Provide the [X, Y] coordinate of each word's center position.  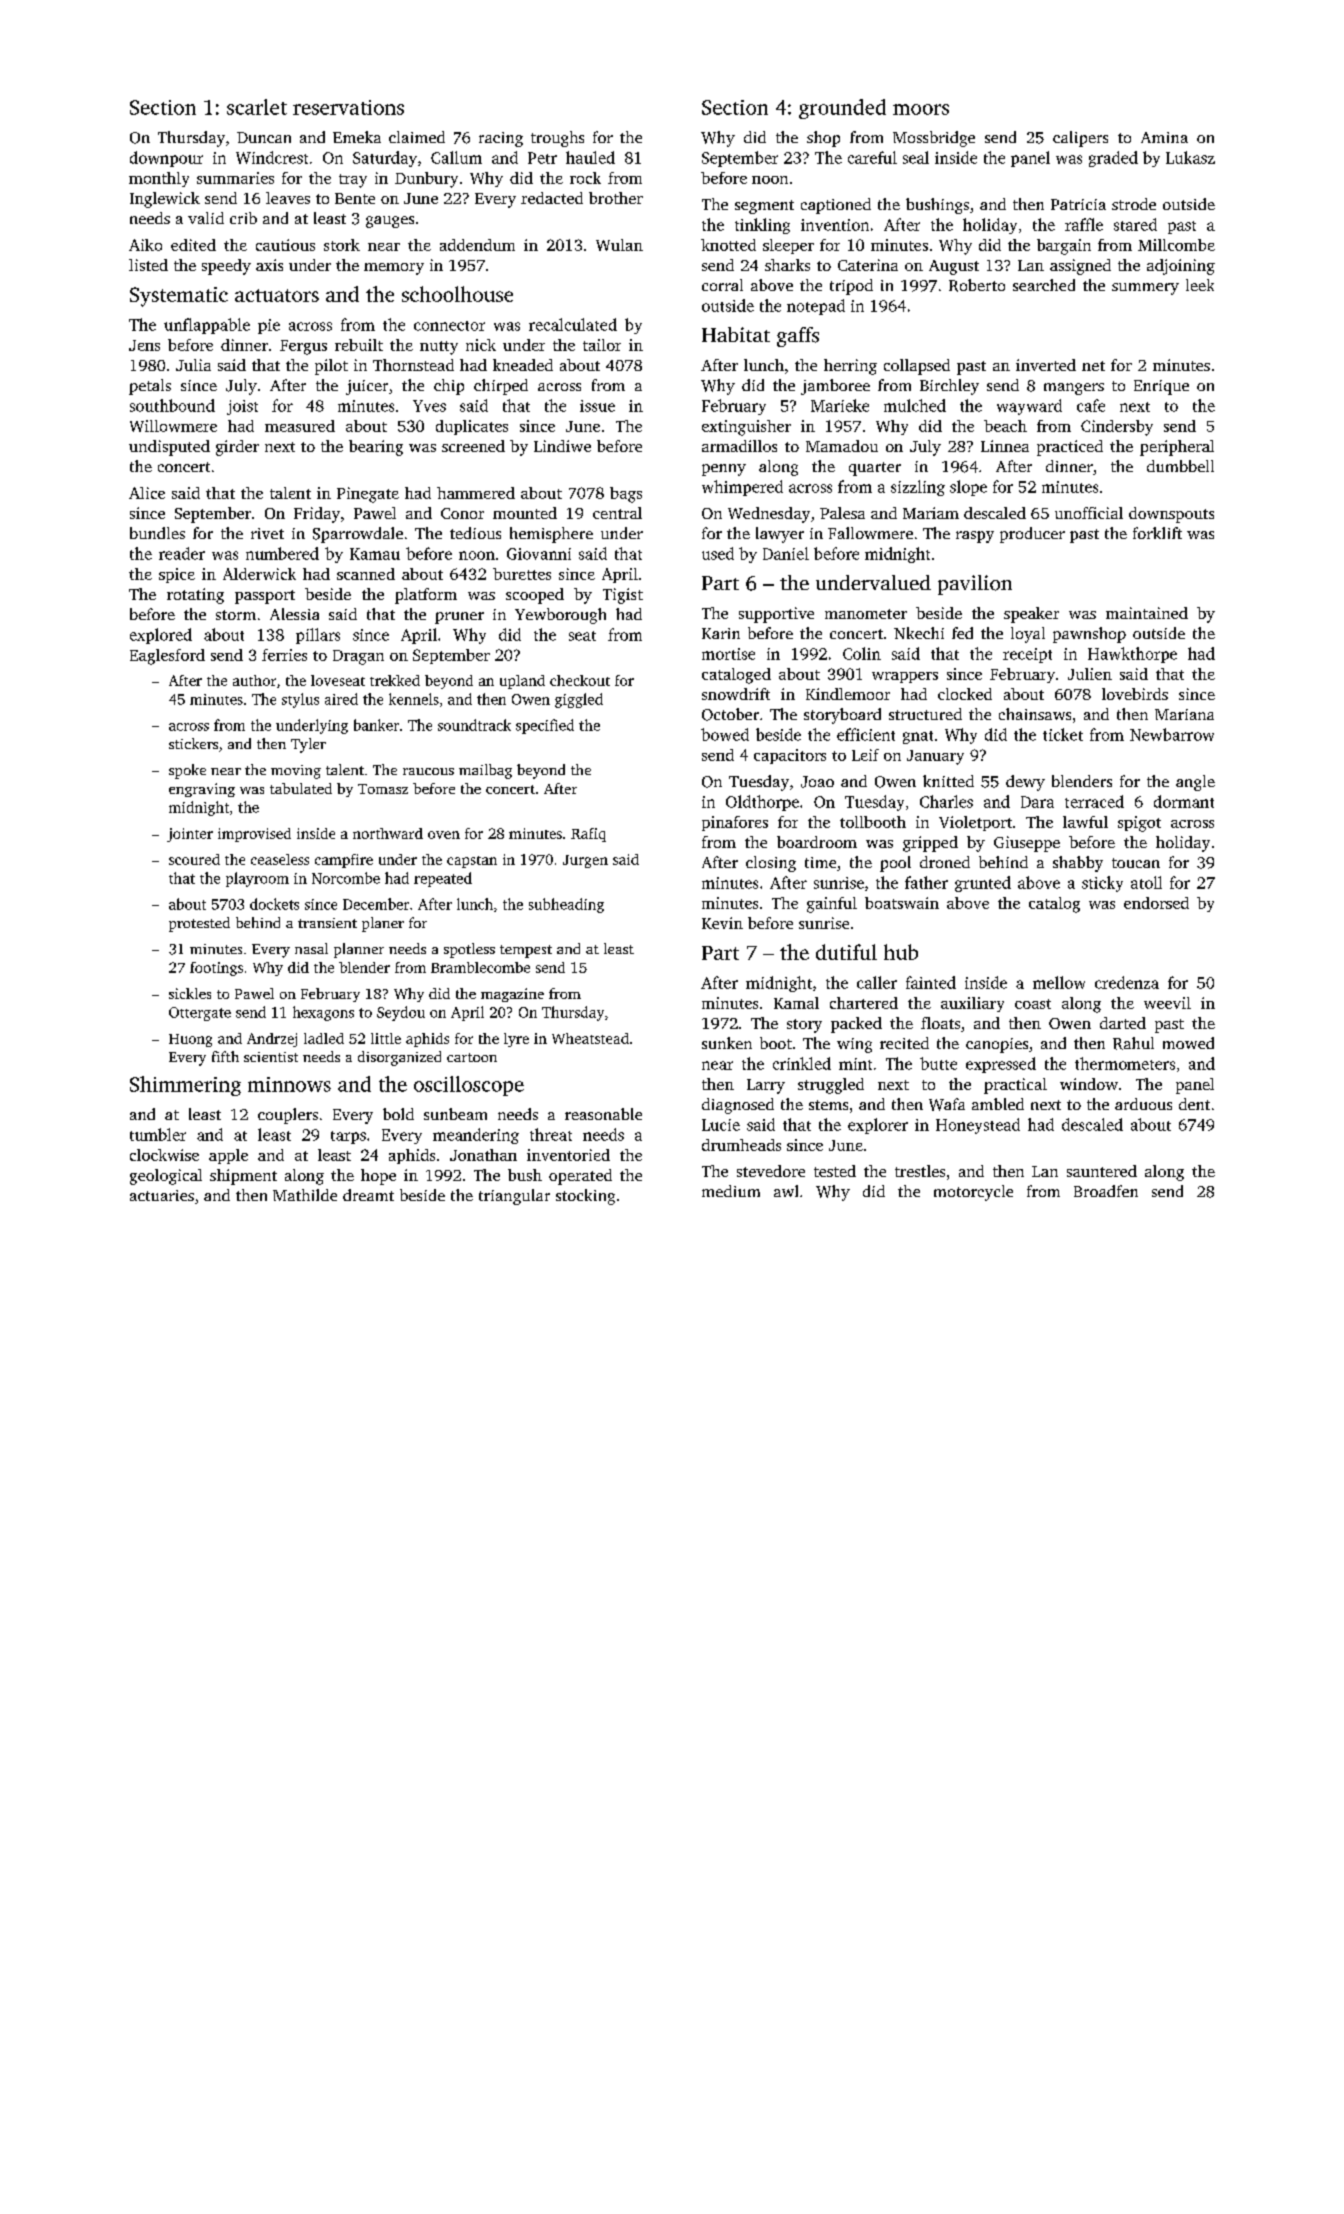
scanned [366, 574]
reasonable [603, 1114]
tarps [348, 1137]
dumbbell [1180, 466]
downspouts [1171, 515]
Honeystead [978, 1126]
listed [148, 265]
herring [850, 367]
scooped [535, 596]
